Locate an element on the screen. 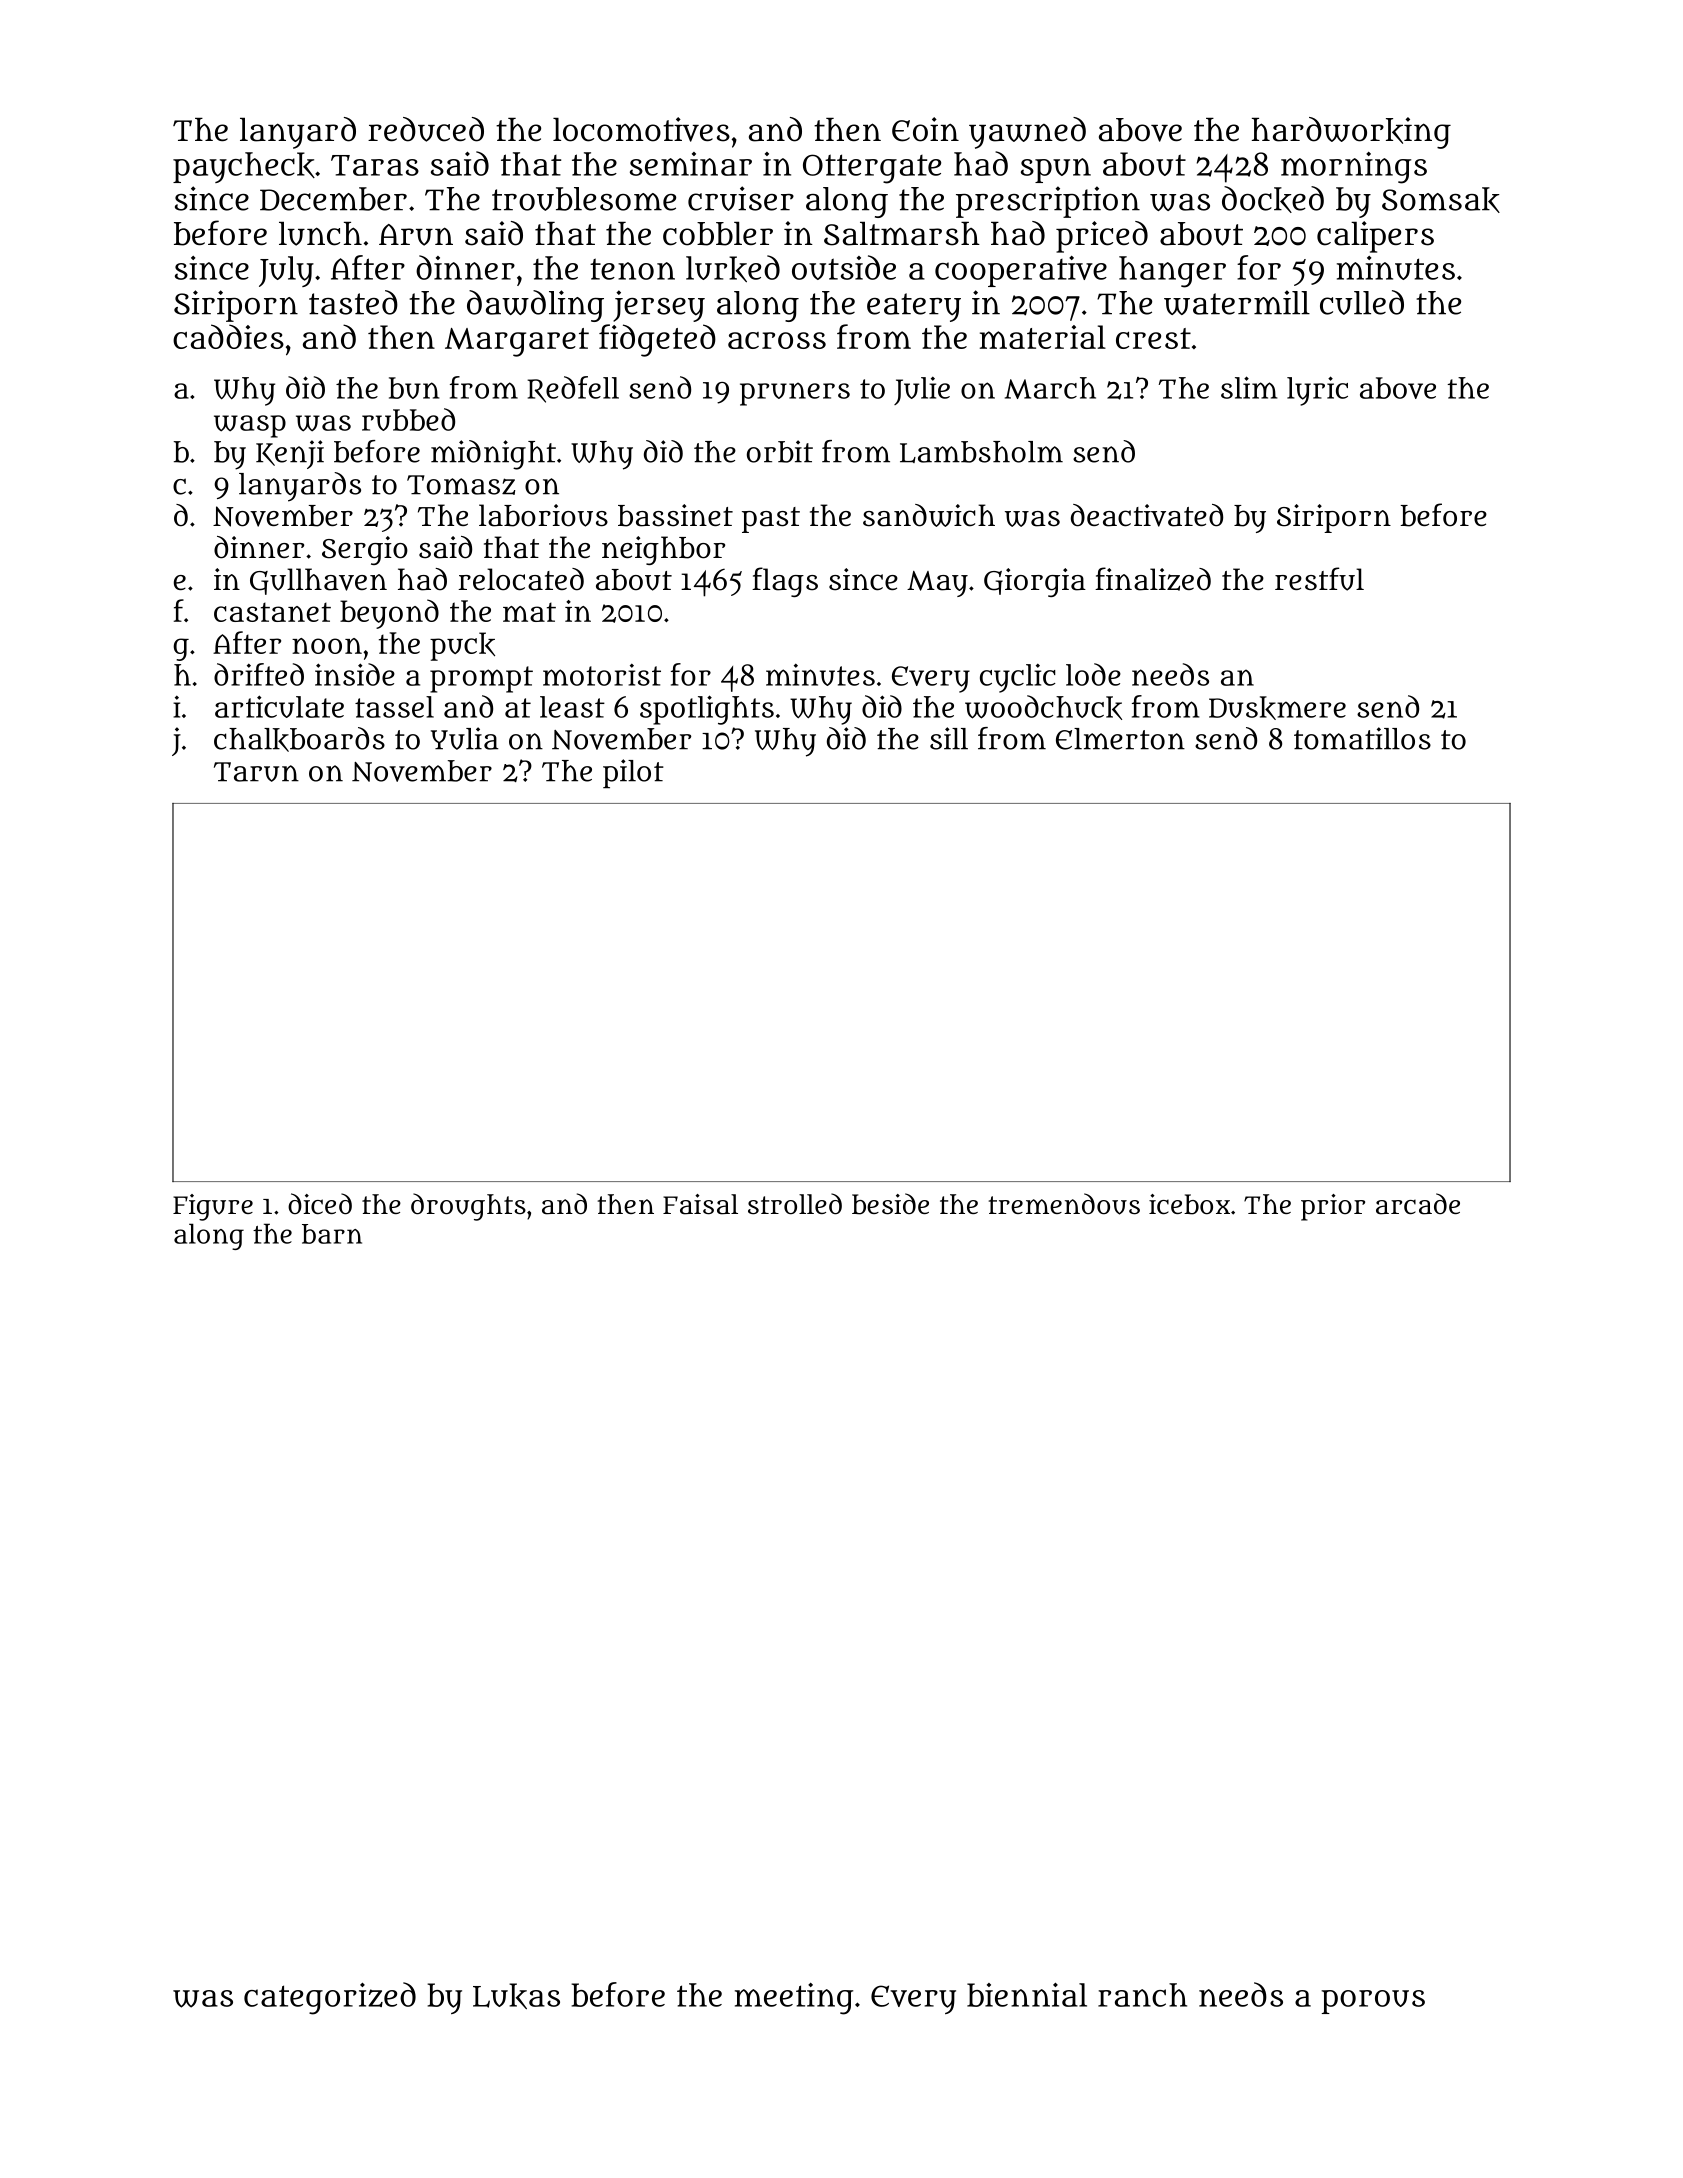  barn is located at coordinates (332, 1234).
